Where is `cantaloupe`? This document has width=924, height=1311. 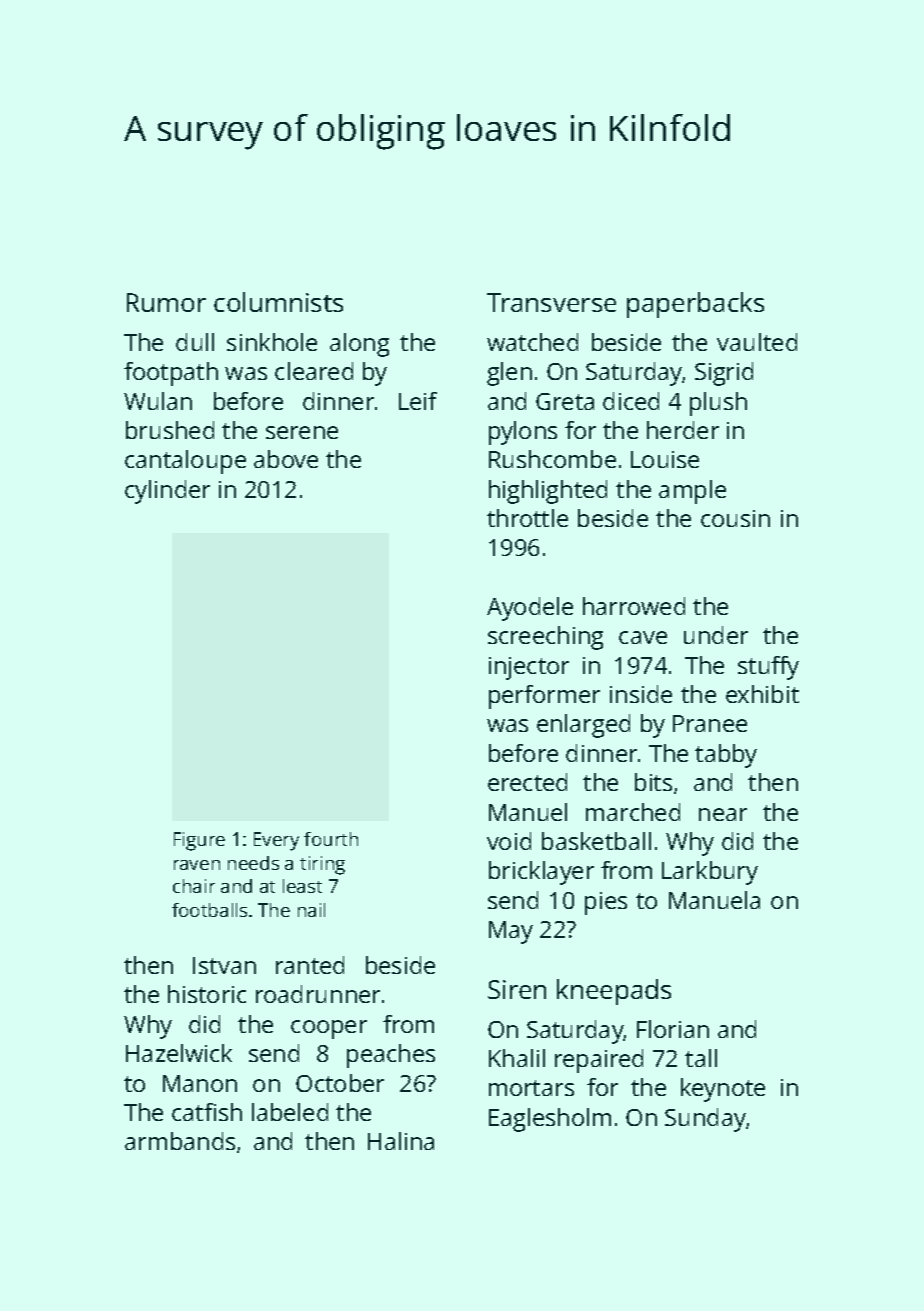 cantaloupe is located at coordinates (185, 462).
